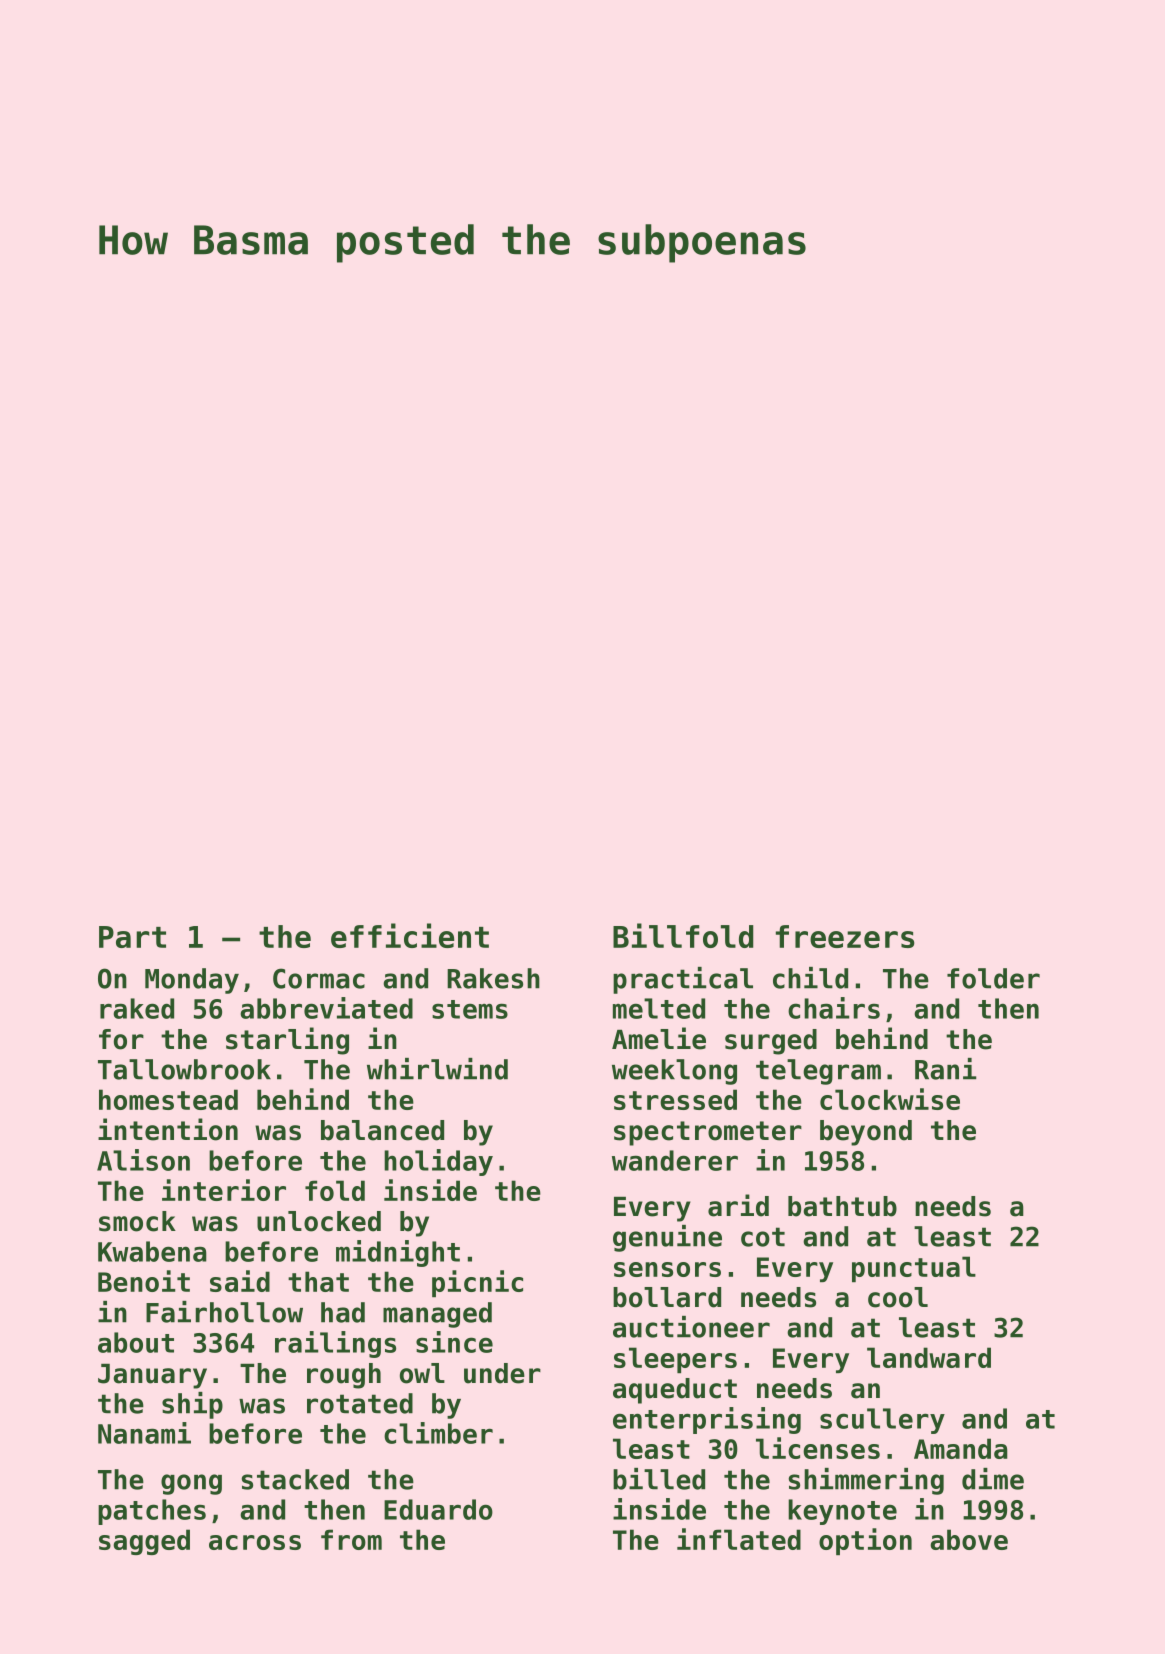  Describe the element at coordinates (865, 1541) in the document. I see `option` at that location.
